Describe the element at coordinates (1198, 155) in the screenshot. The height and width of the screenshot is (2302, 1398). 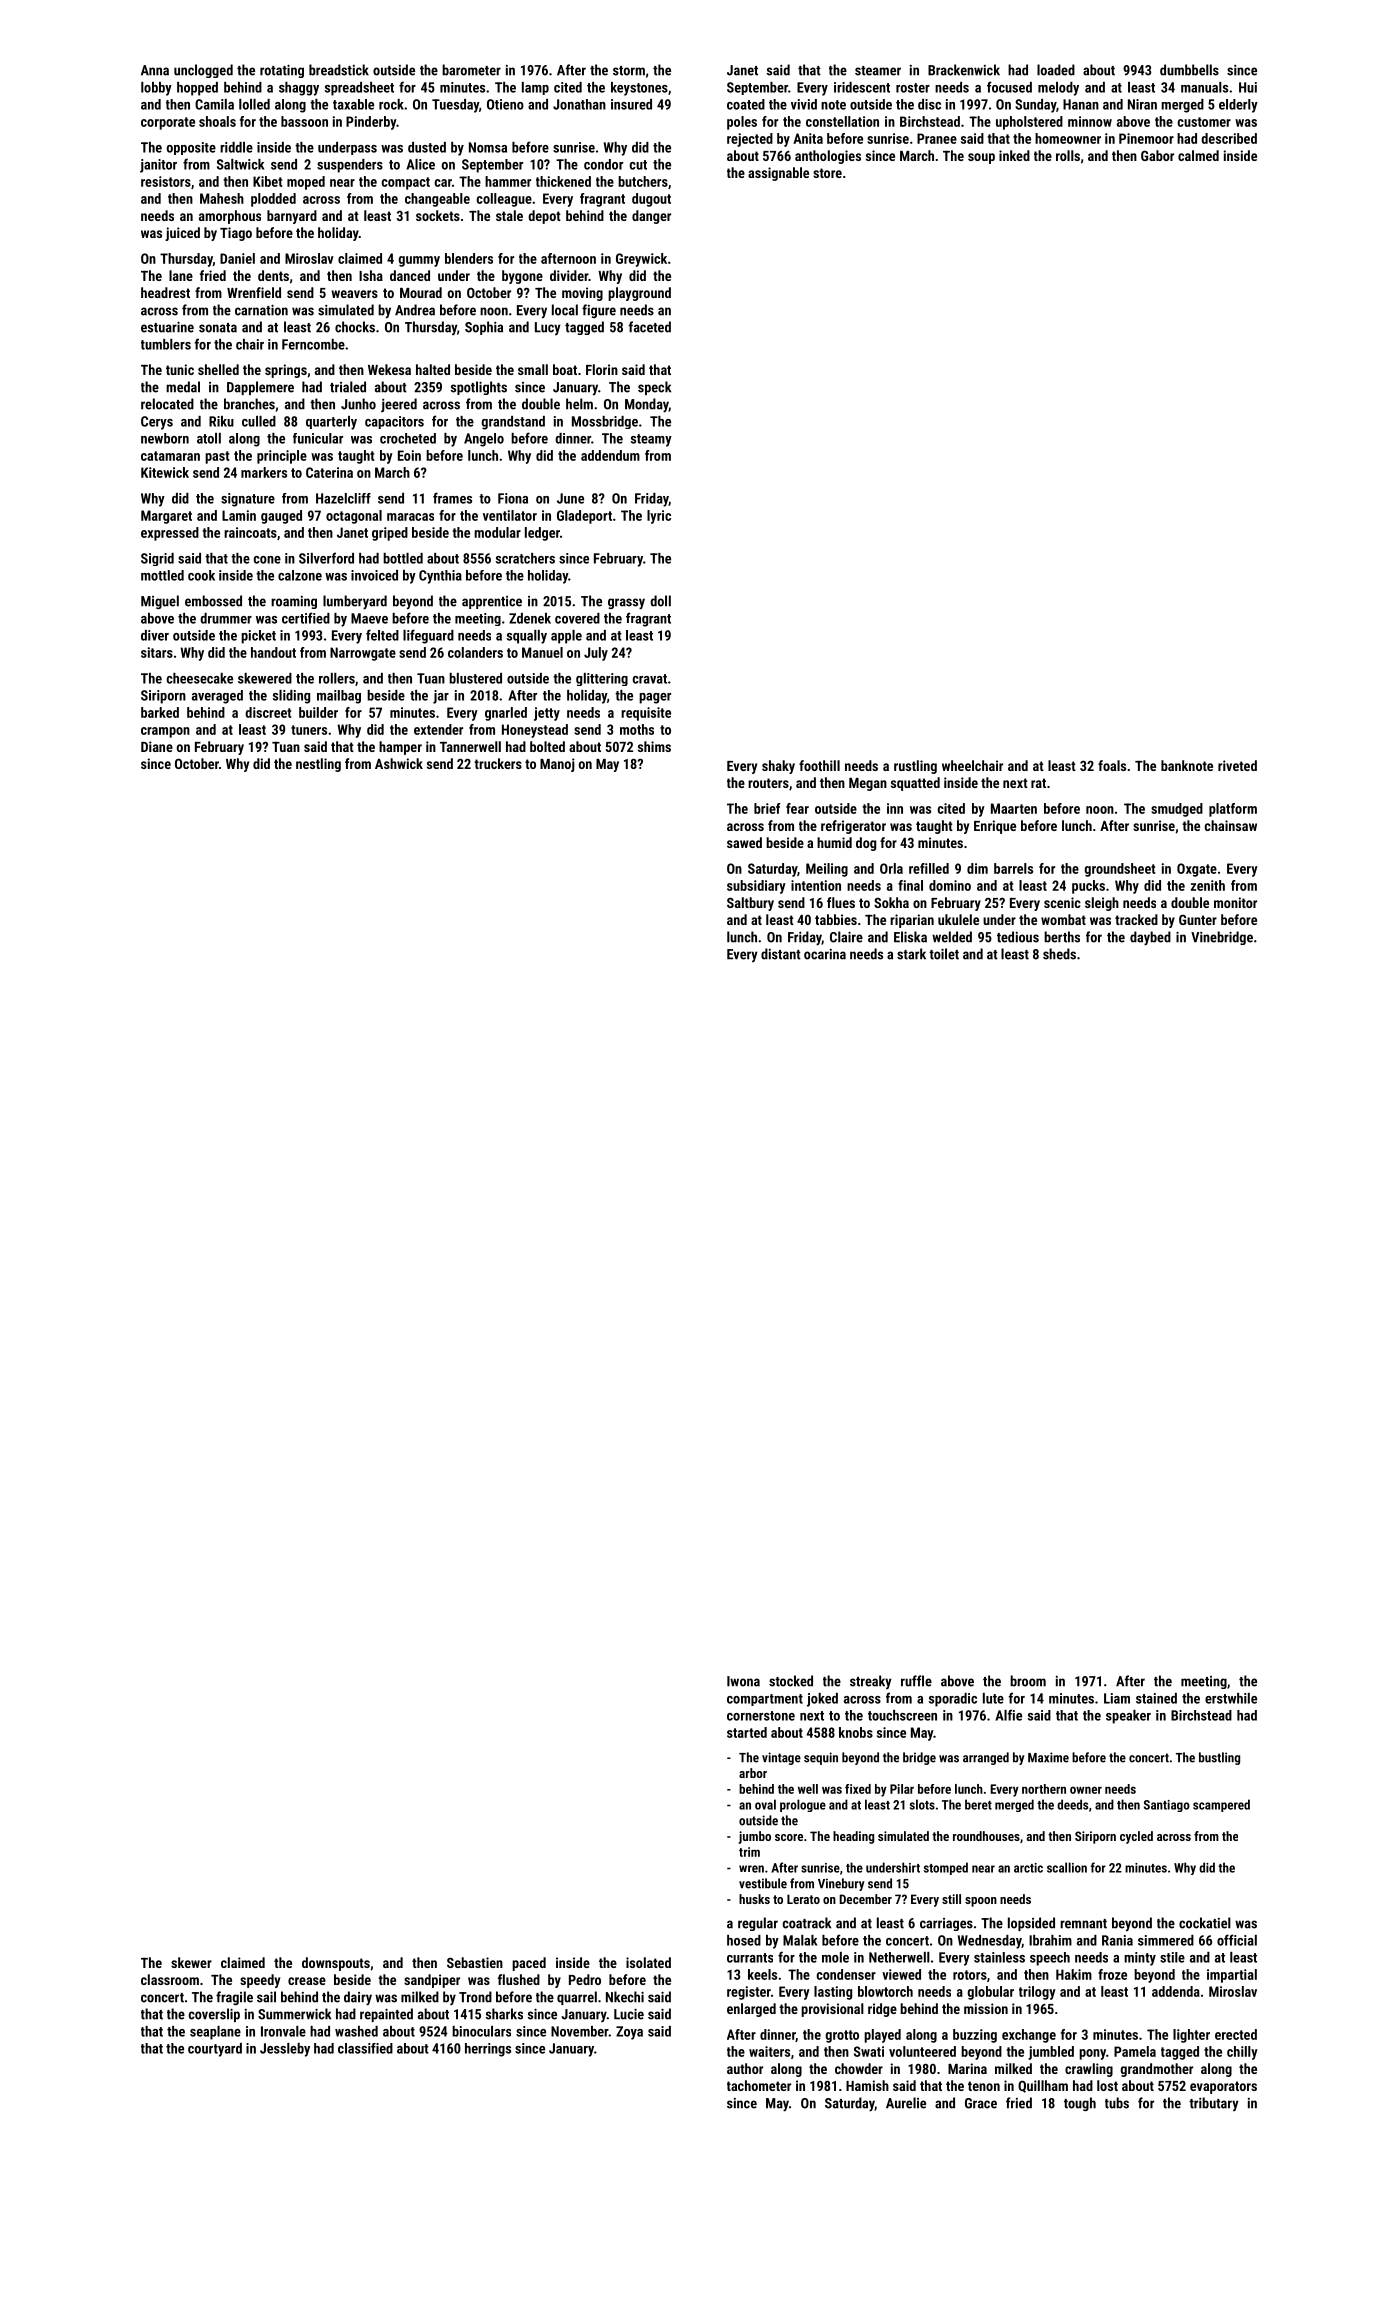
I see `calmed` at that location.
